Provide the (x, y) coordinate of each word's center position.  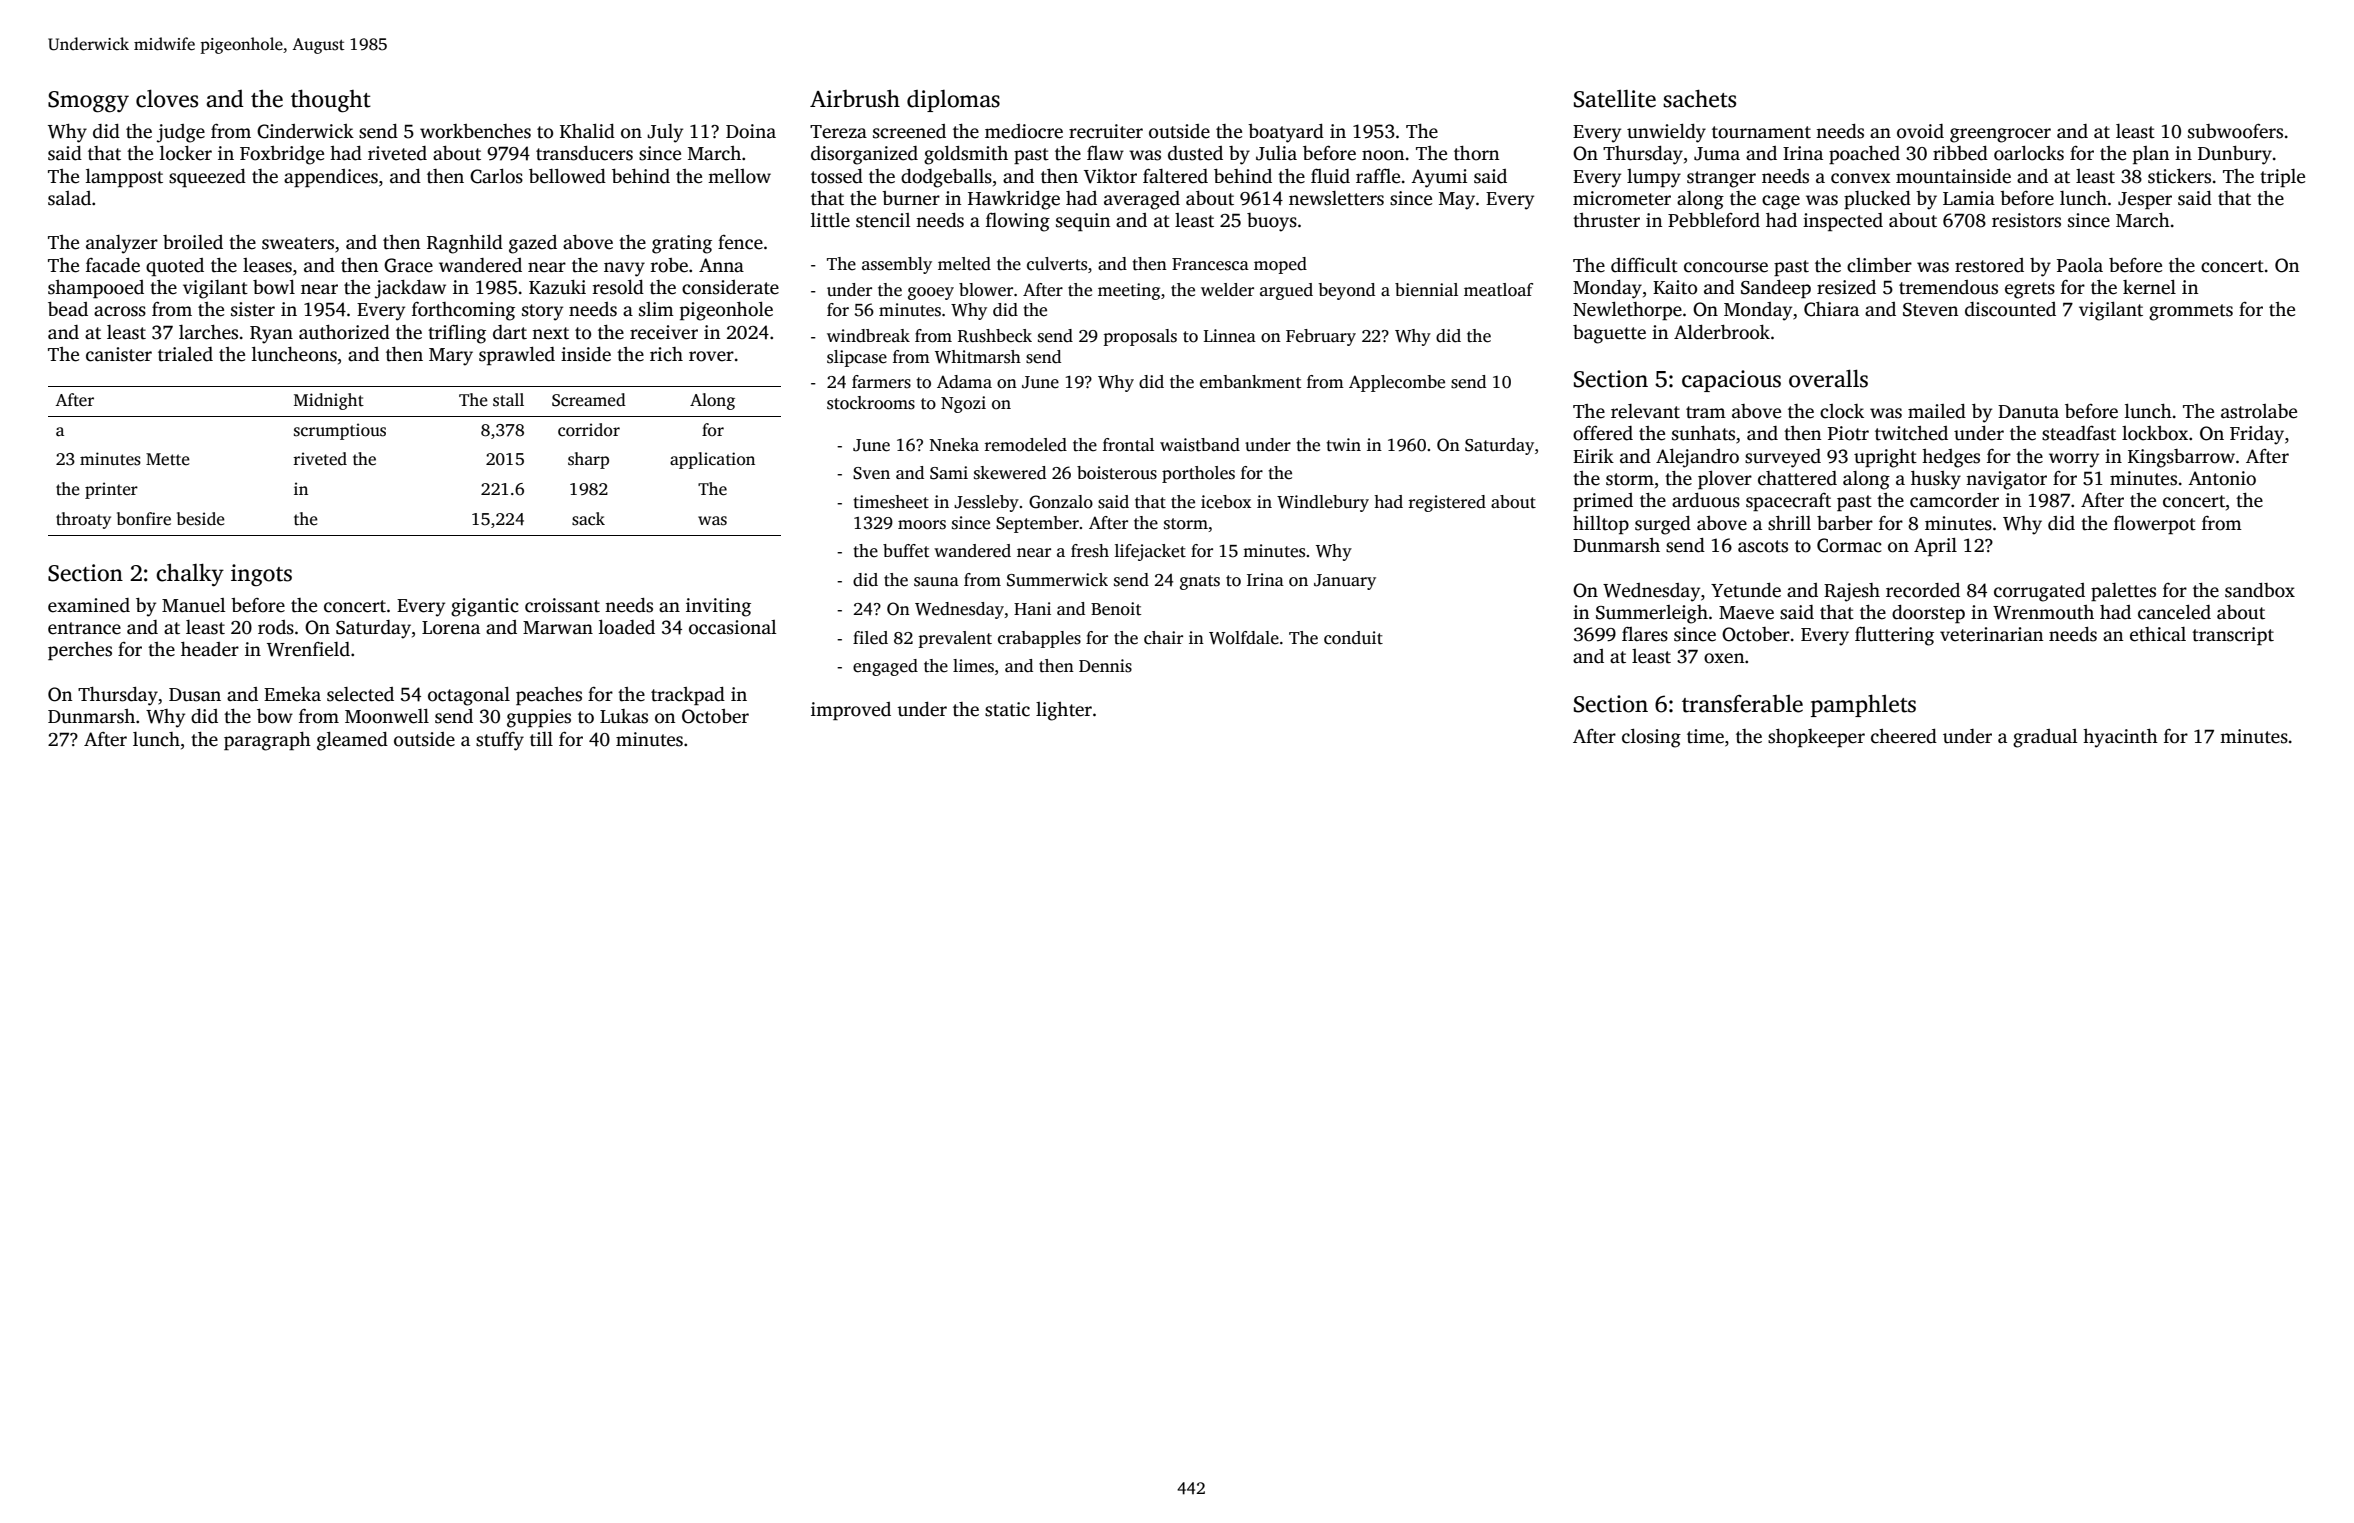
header (210, 649)
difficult (1644, 265)
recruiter (1106, 131)
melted (964, 264)
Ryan (271, 335)
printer (111, 490)
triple (2282, 178)
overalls (1828, 378)
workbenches (475, 131)
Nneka (954, 445)
